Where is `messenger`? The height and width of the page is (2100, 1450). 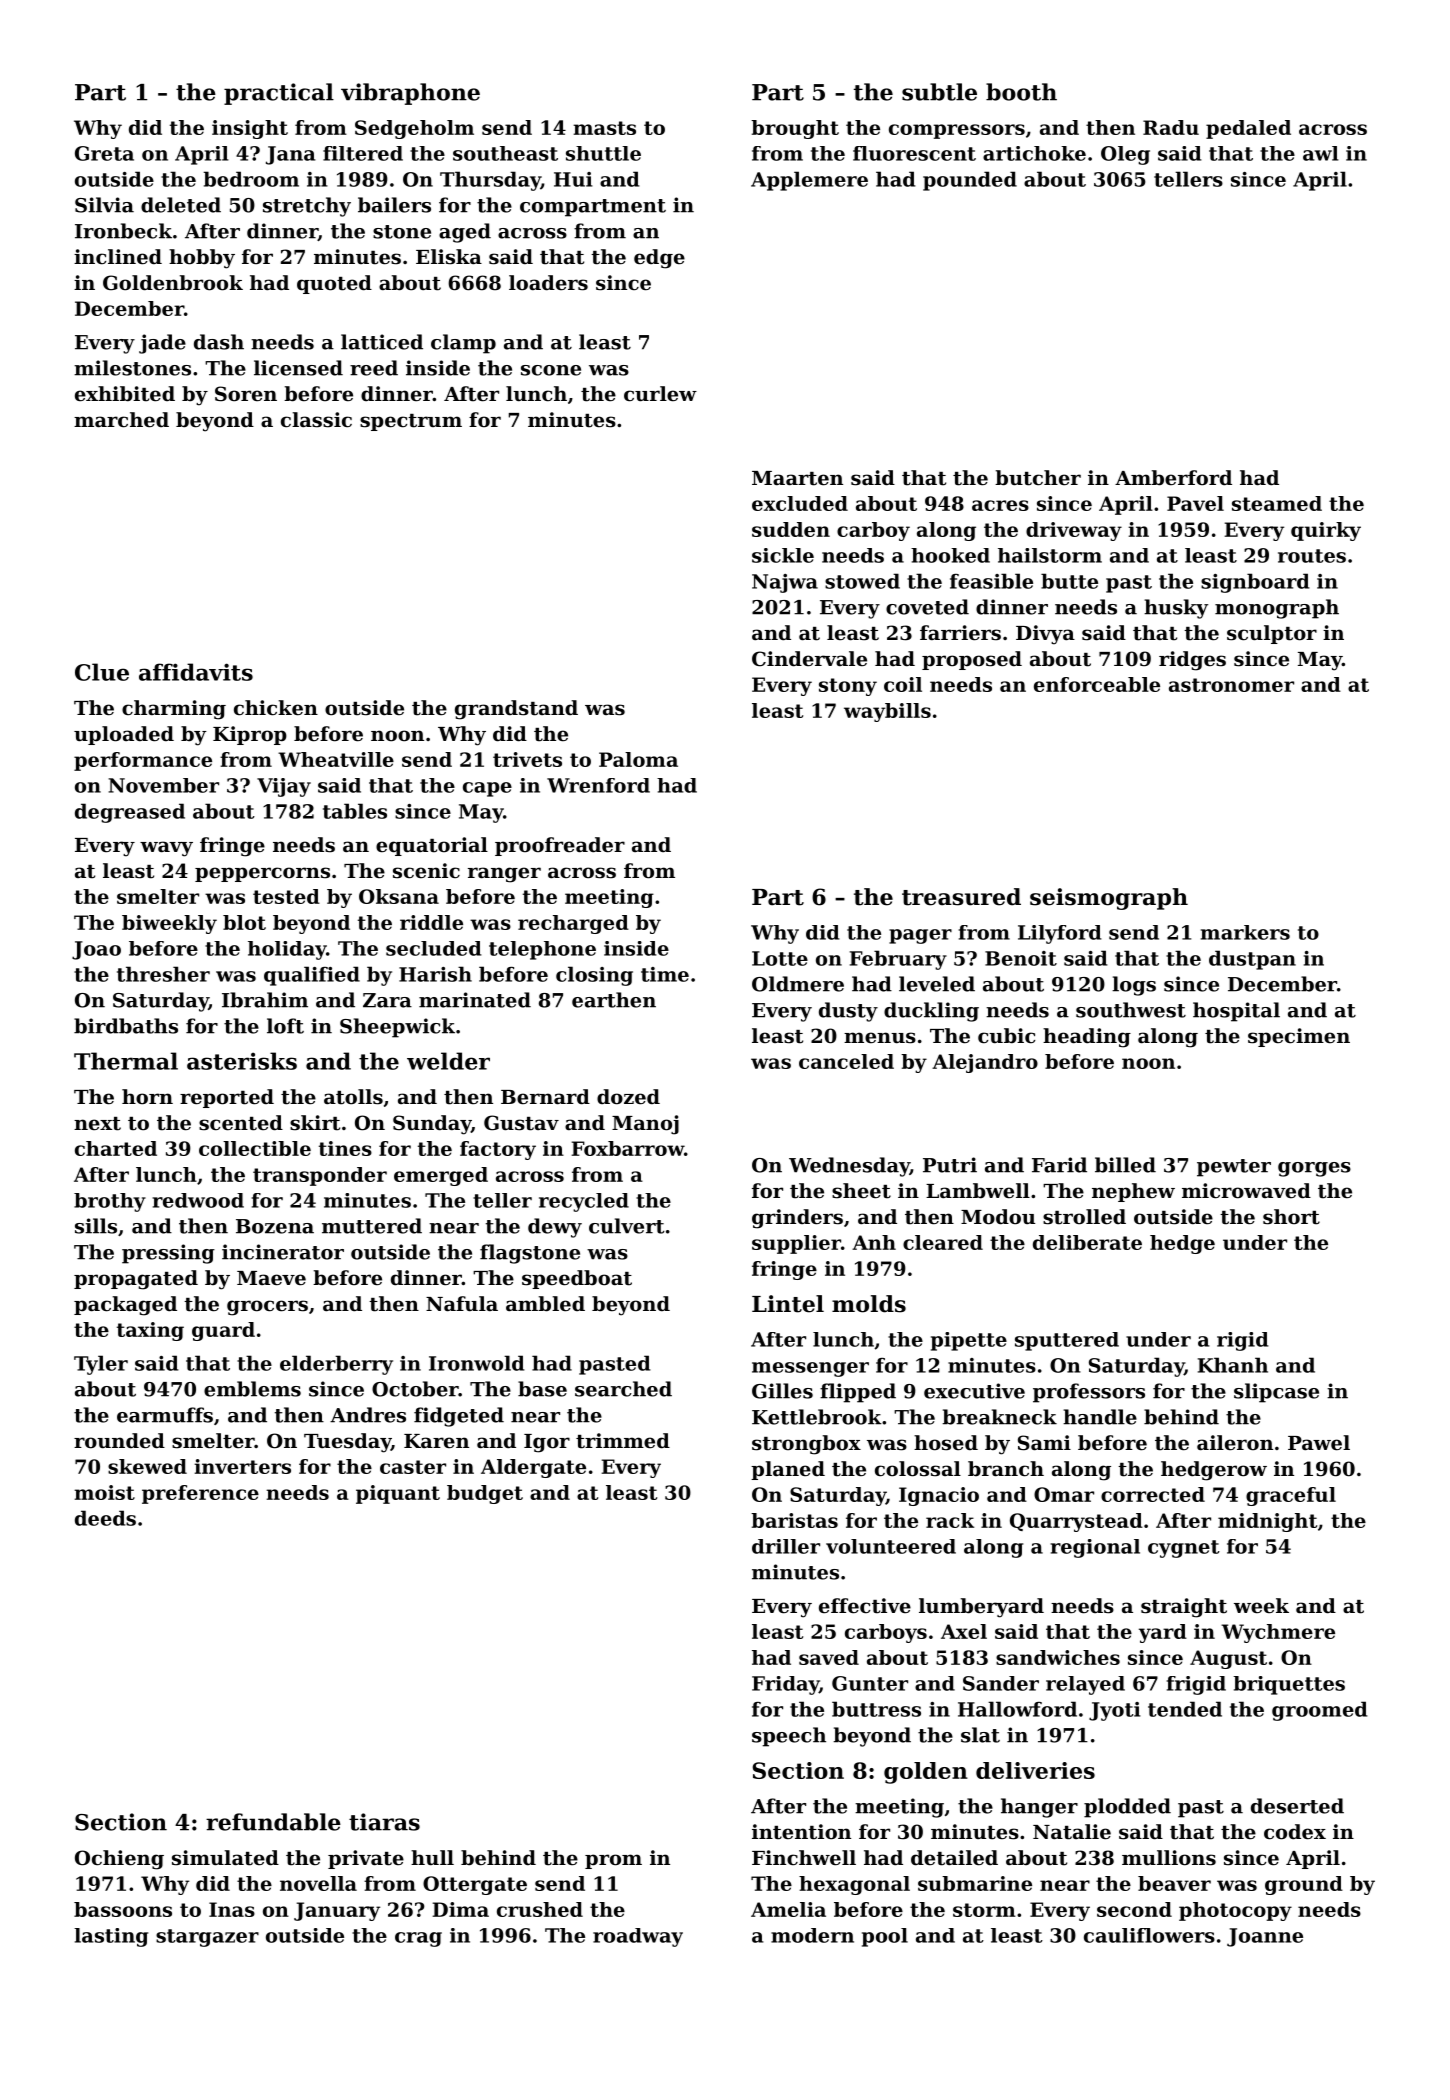 messenger is located at coordinates (810, 1369).
